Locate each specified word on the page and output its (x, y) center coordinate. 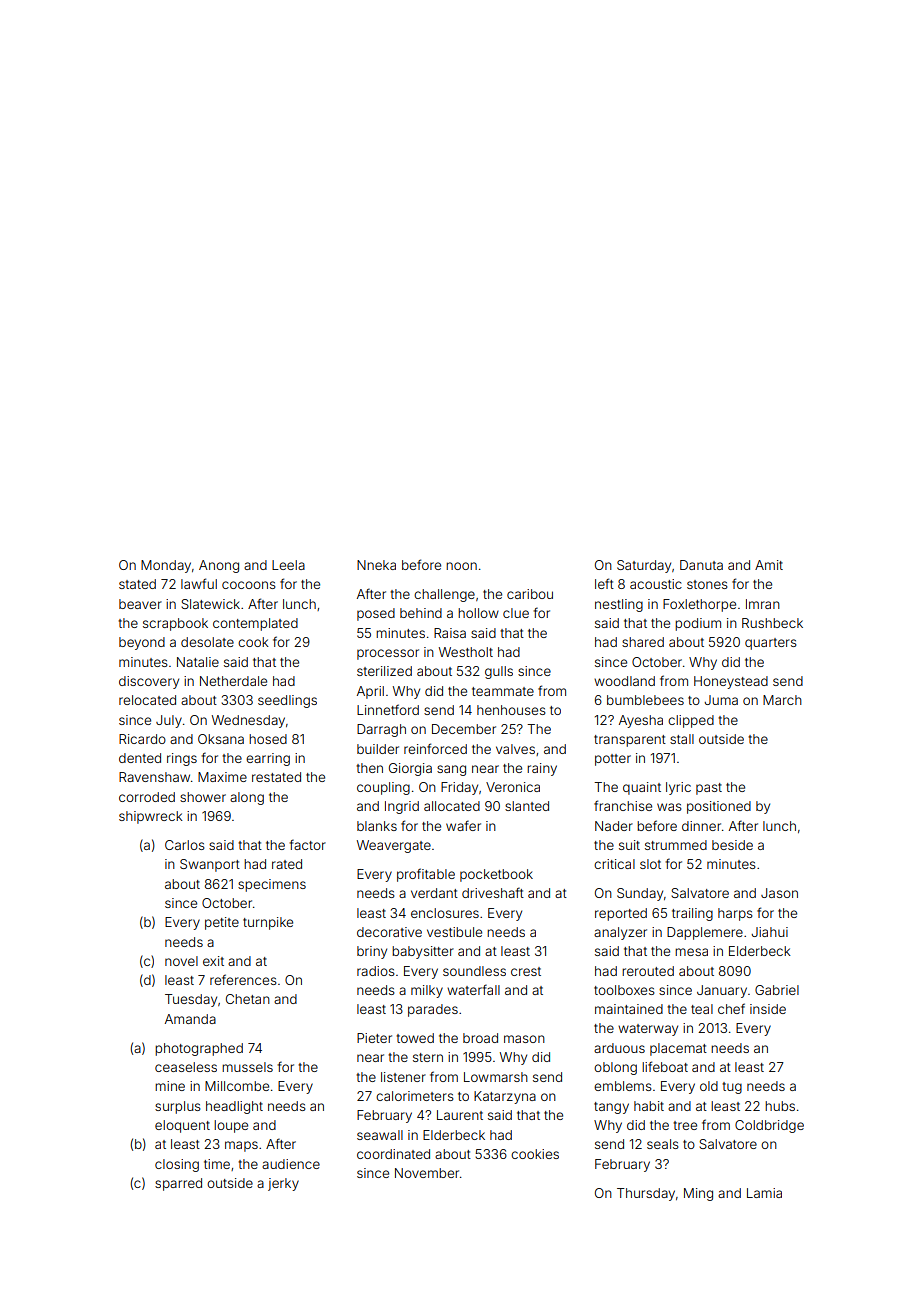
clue (516, 613)
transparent (630, 741)
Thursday (646, 1194)
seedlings (287, 701)
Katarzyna (505, 1097)
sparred (178, 1184)
